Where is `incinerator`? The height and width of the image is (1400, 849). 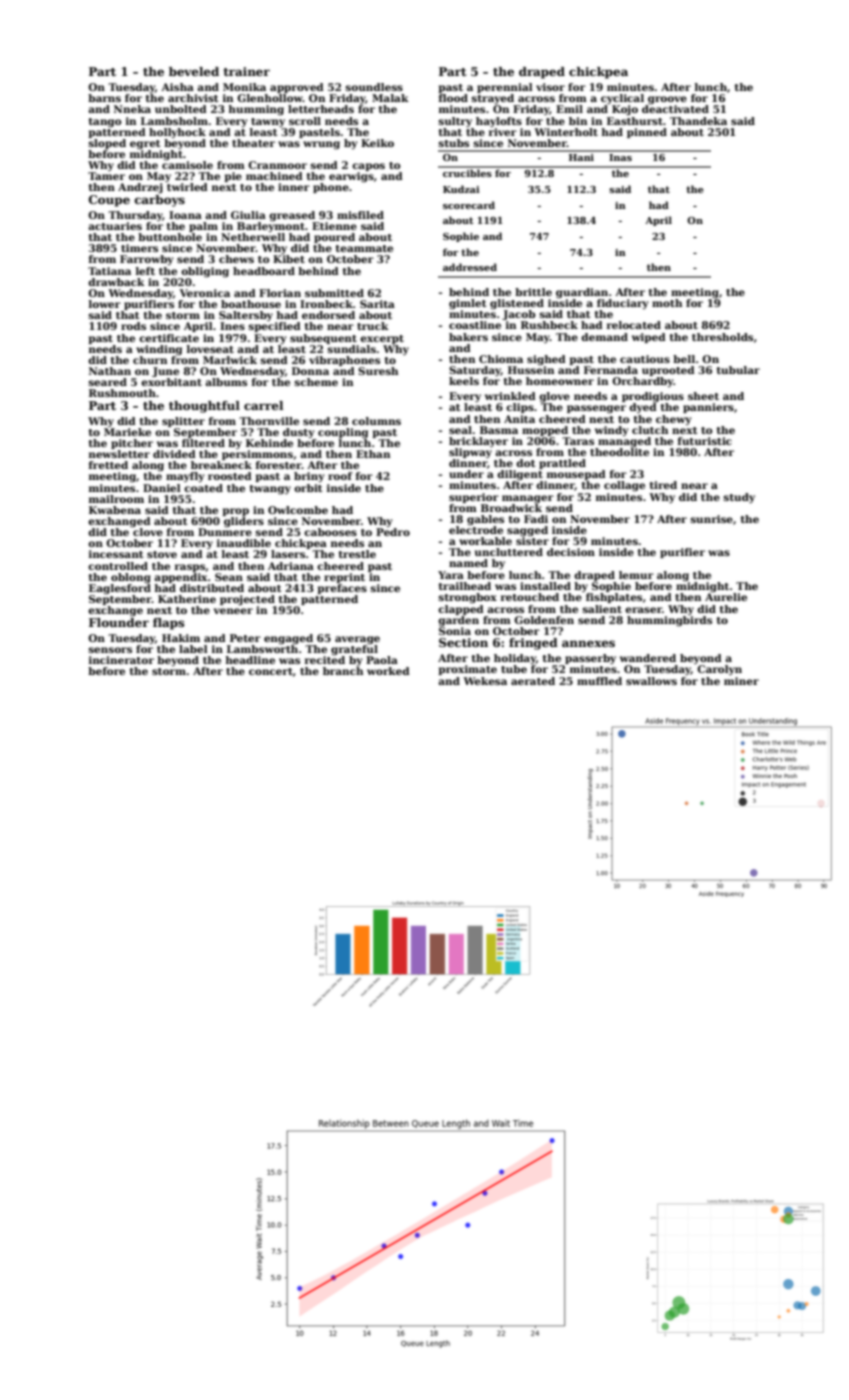
incinerator is located at coordinates (121, 660).
